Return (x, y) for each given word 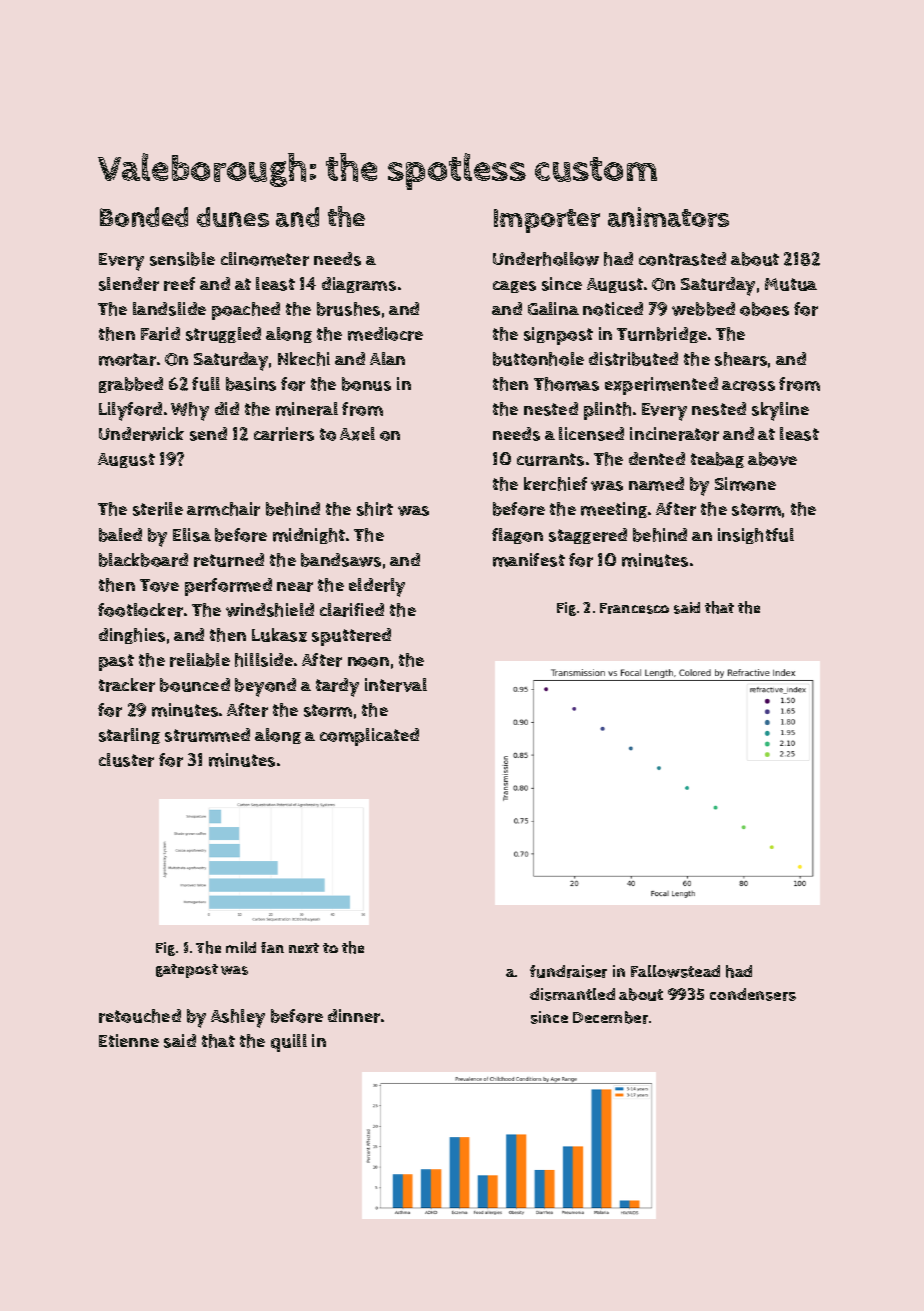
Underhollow (546, 259)
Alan (387, 358)
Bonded (144, 217)
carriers (284, 434)
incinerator (674, 434)
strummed (207, 735)
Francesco (634, 608)
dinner (354, 1016)
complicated (369, 737)
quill (289, 1043)
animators (668, 217)
